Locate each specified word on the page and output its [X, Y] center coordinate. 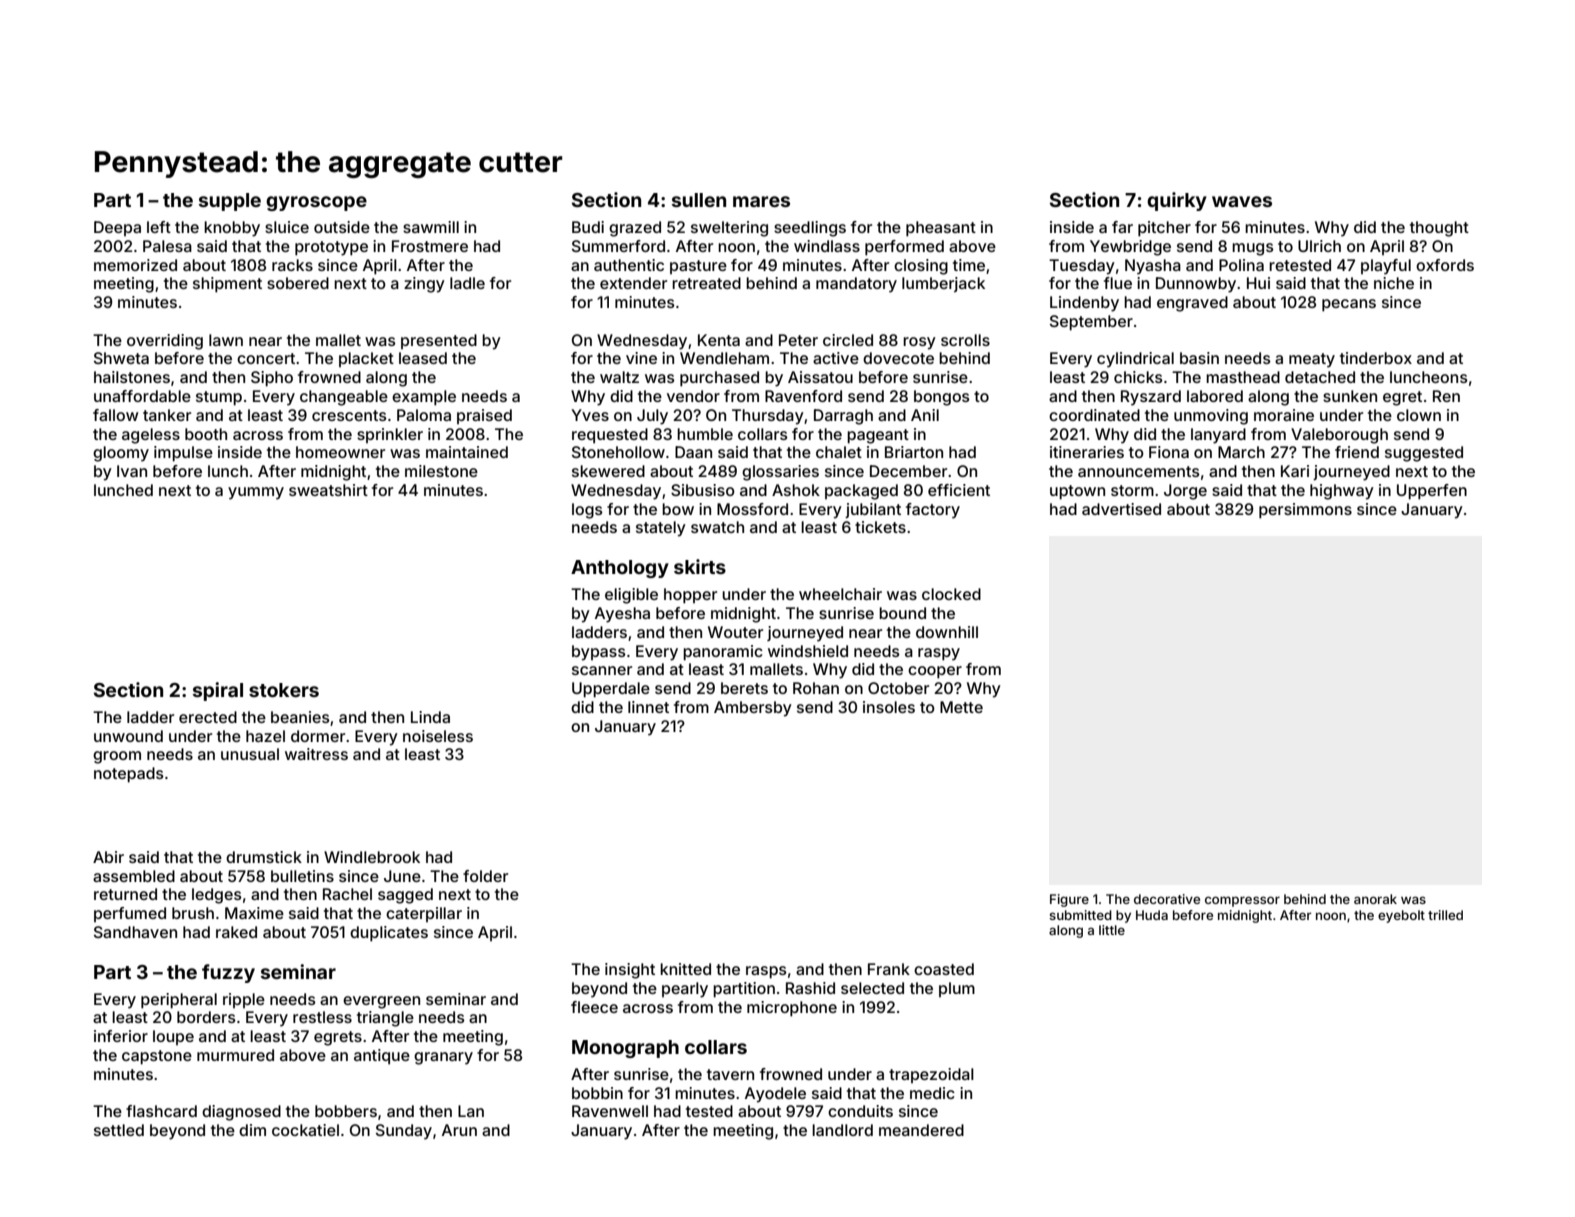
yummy [256, 493]
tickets [880, 527]
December [908, 471]
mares [761, 201]
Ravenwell [610, 1111]
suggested [1424, 454]
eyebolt [1401, 916]
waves [1242, 201]
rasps [766, 972]
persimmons [1305, 511]
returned [125, 894]
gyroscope [316, 203]
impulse [183, 454]
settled [119, 1130]
